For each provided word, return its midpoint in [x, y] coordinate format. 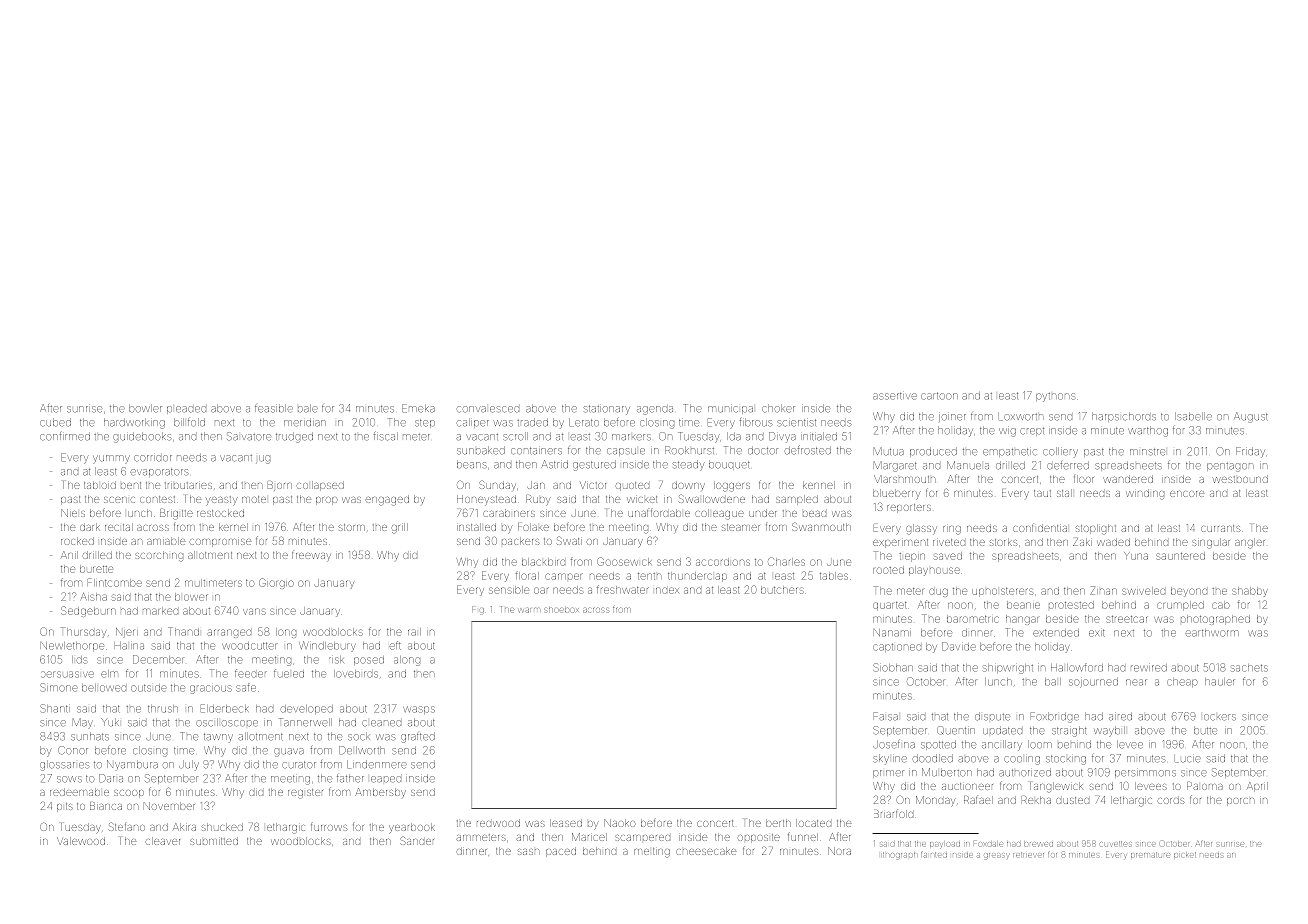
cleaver [163, 841]
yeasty [221, 501]
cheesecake [706, 851]
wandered [1128, 479]
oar [541, 590]
